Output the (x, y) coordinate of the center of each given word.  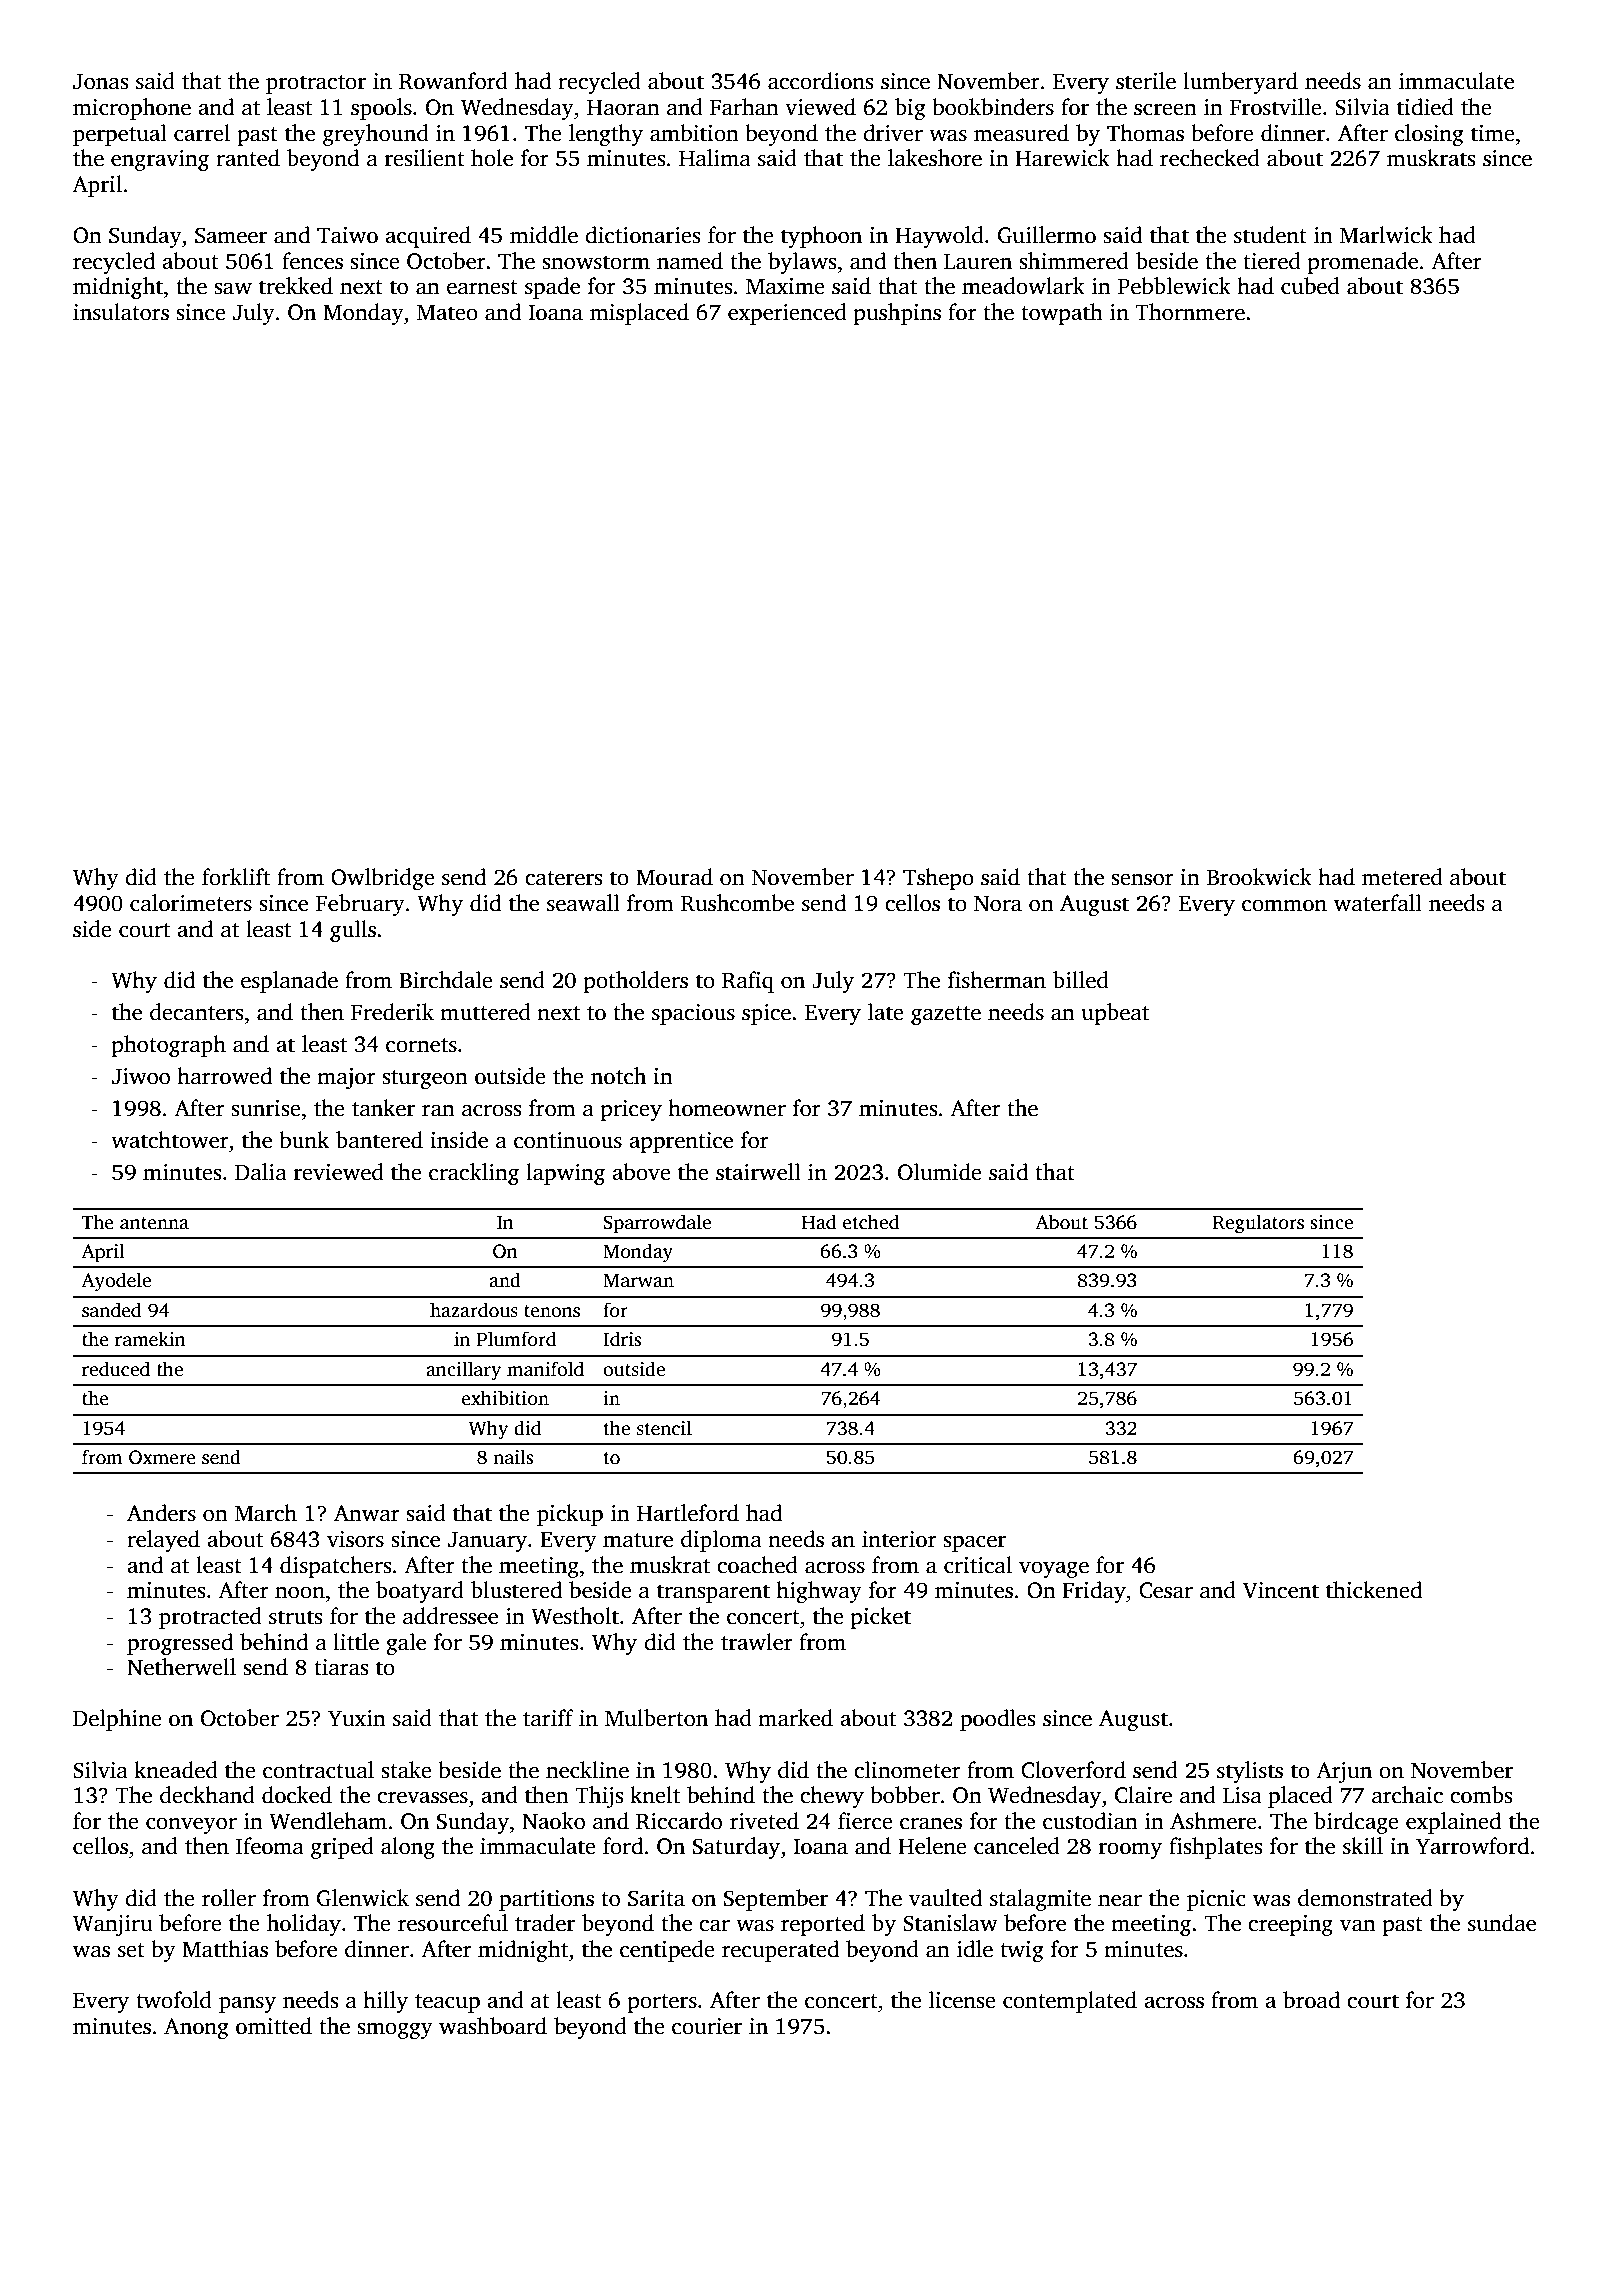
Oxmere (162, 1457)
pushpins (897, 314)
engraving (160, 160)
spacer (974, 1544)
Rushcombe (737, 903)
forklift (236, 877)
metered (1402, 877)
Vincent (1281, 1590)
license (962, 2000)
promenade (1362, 263)
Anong (196, 2028)
